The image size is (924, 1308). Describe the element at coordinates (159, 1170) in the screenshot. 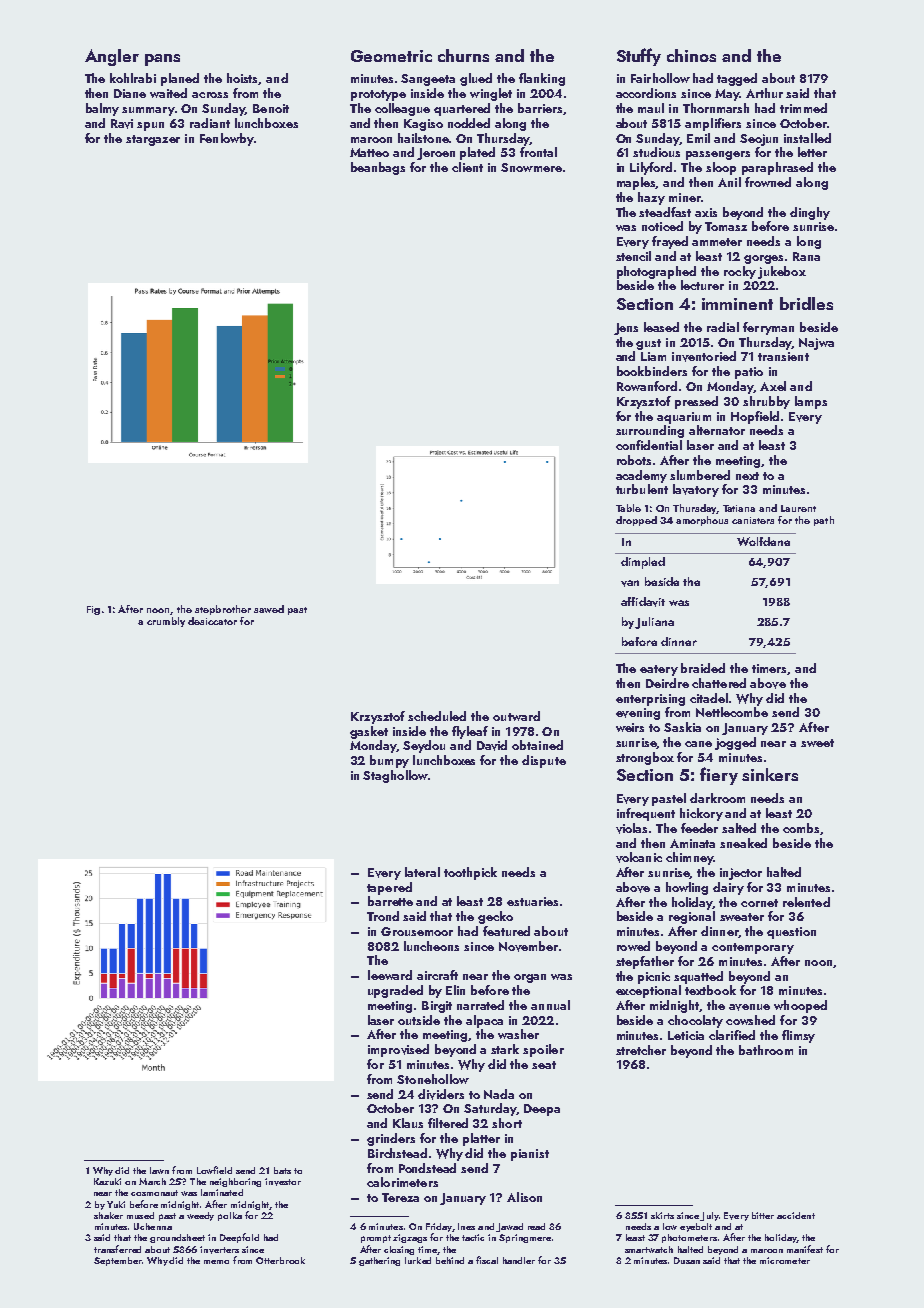

I see `lawn` at that location.
